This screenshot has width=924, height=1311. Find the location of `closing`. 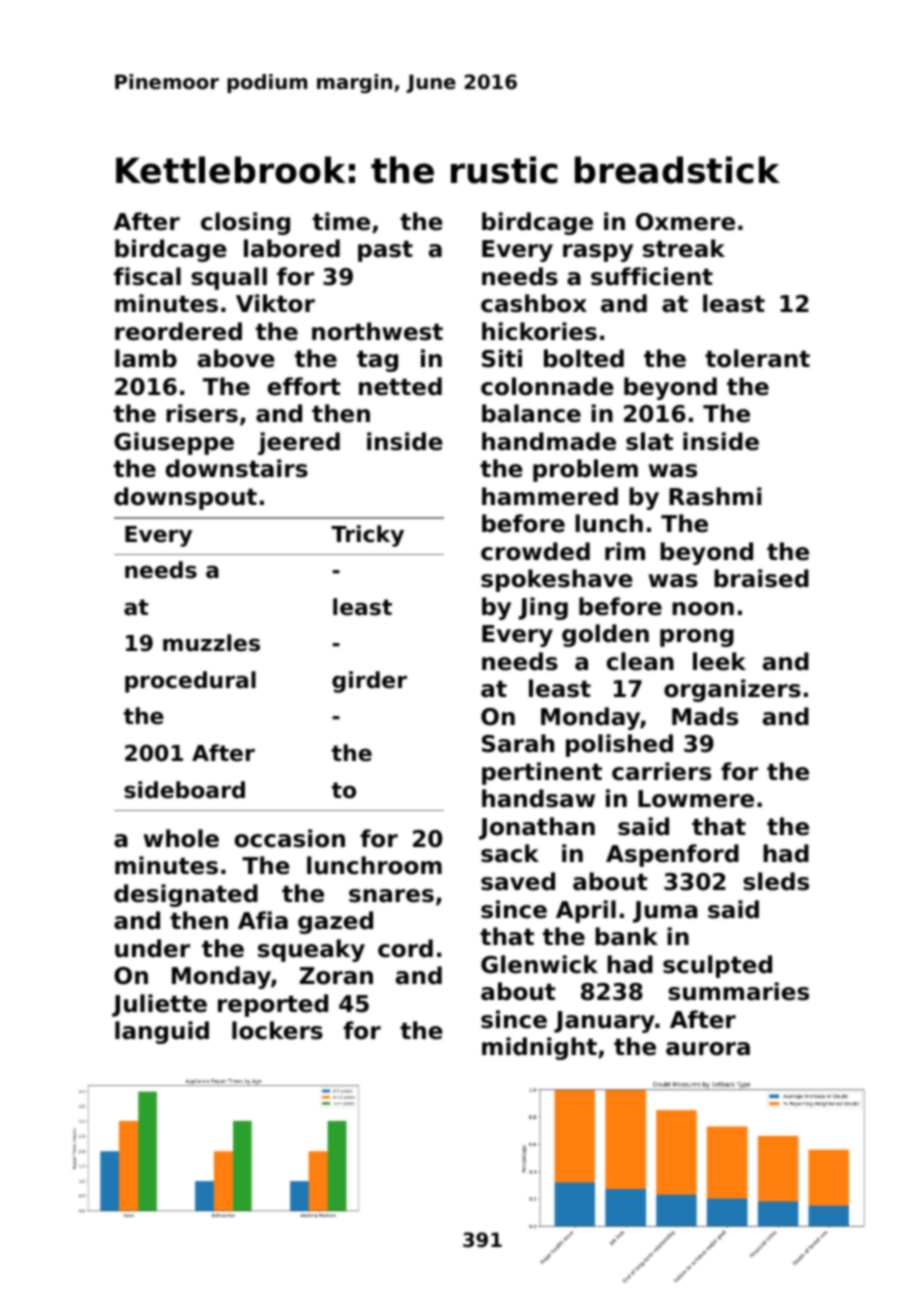

closing is located at coordinates (245, 223).
